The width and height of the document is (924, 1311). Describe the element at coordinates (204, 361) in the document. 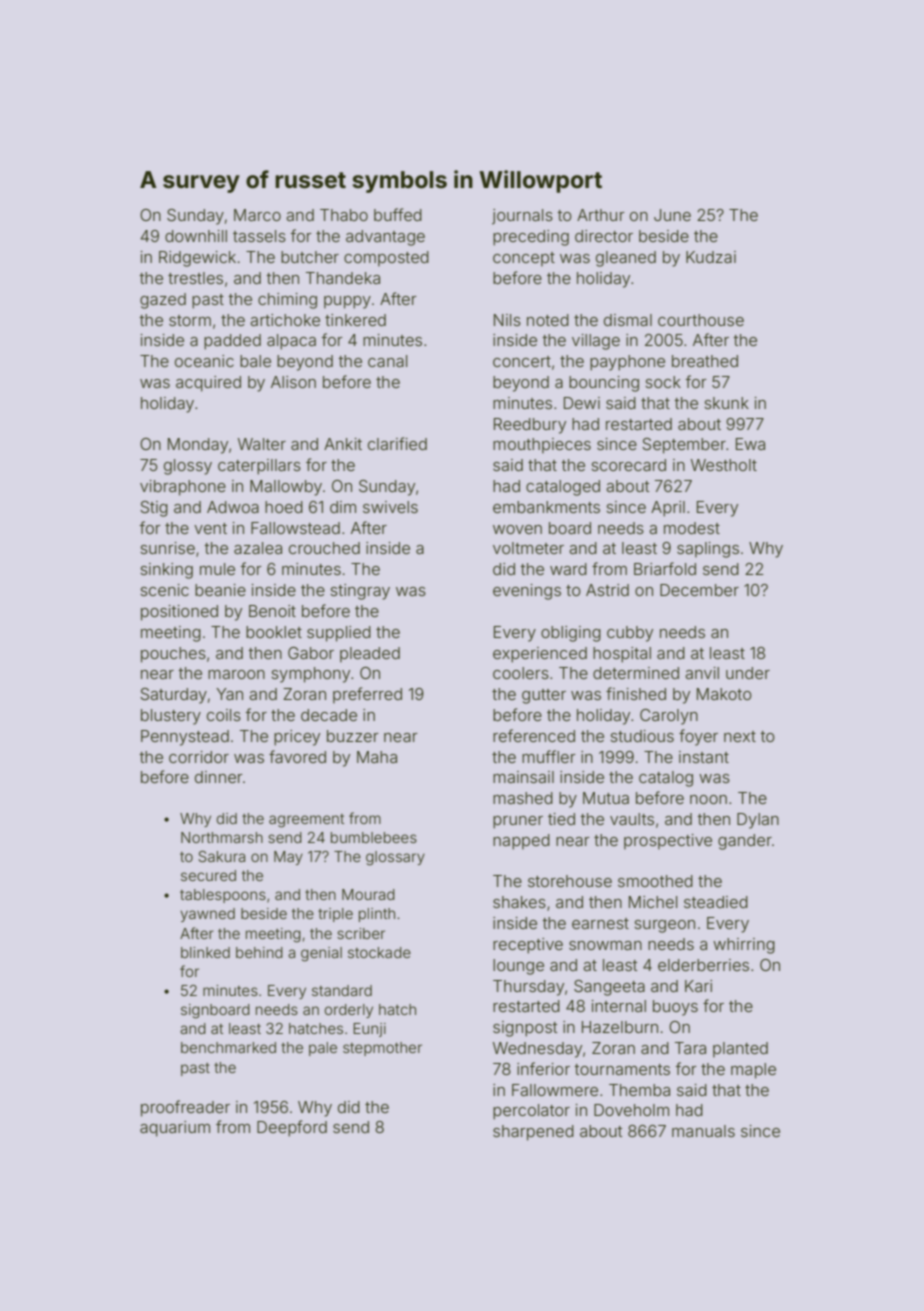

I see `oceanic` at that location.
